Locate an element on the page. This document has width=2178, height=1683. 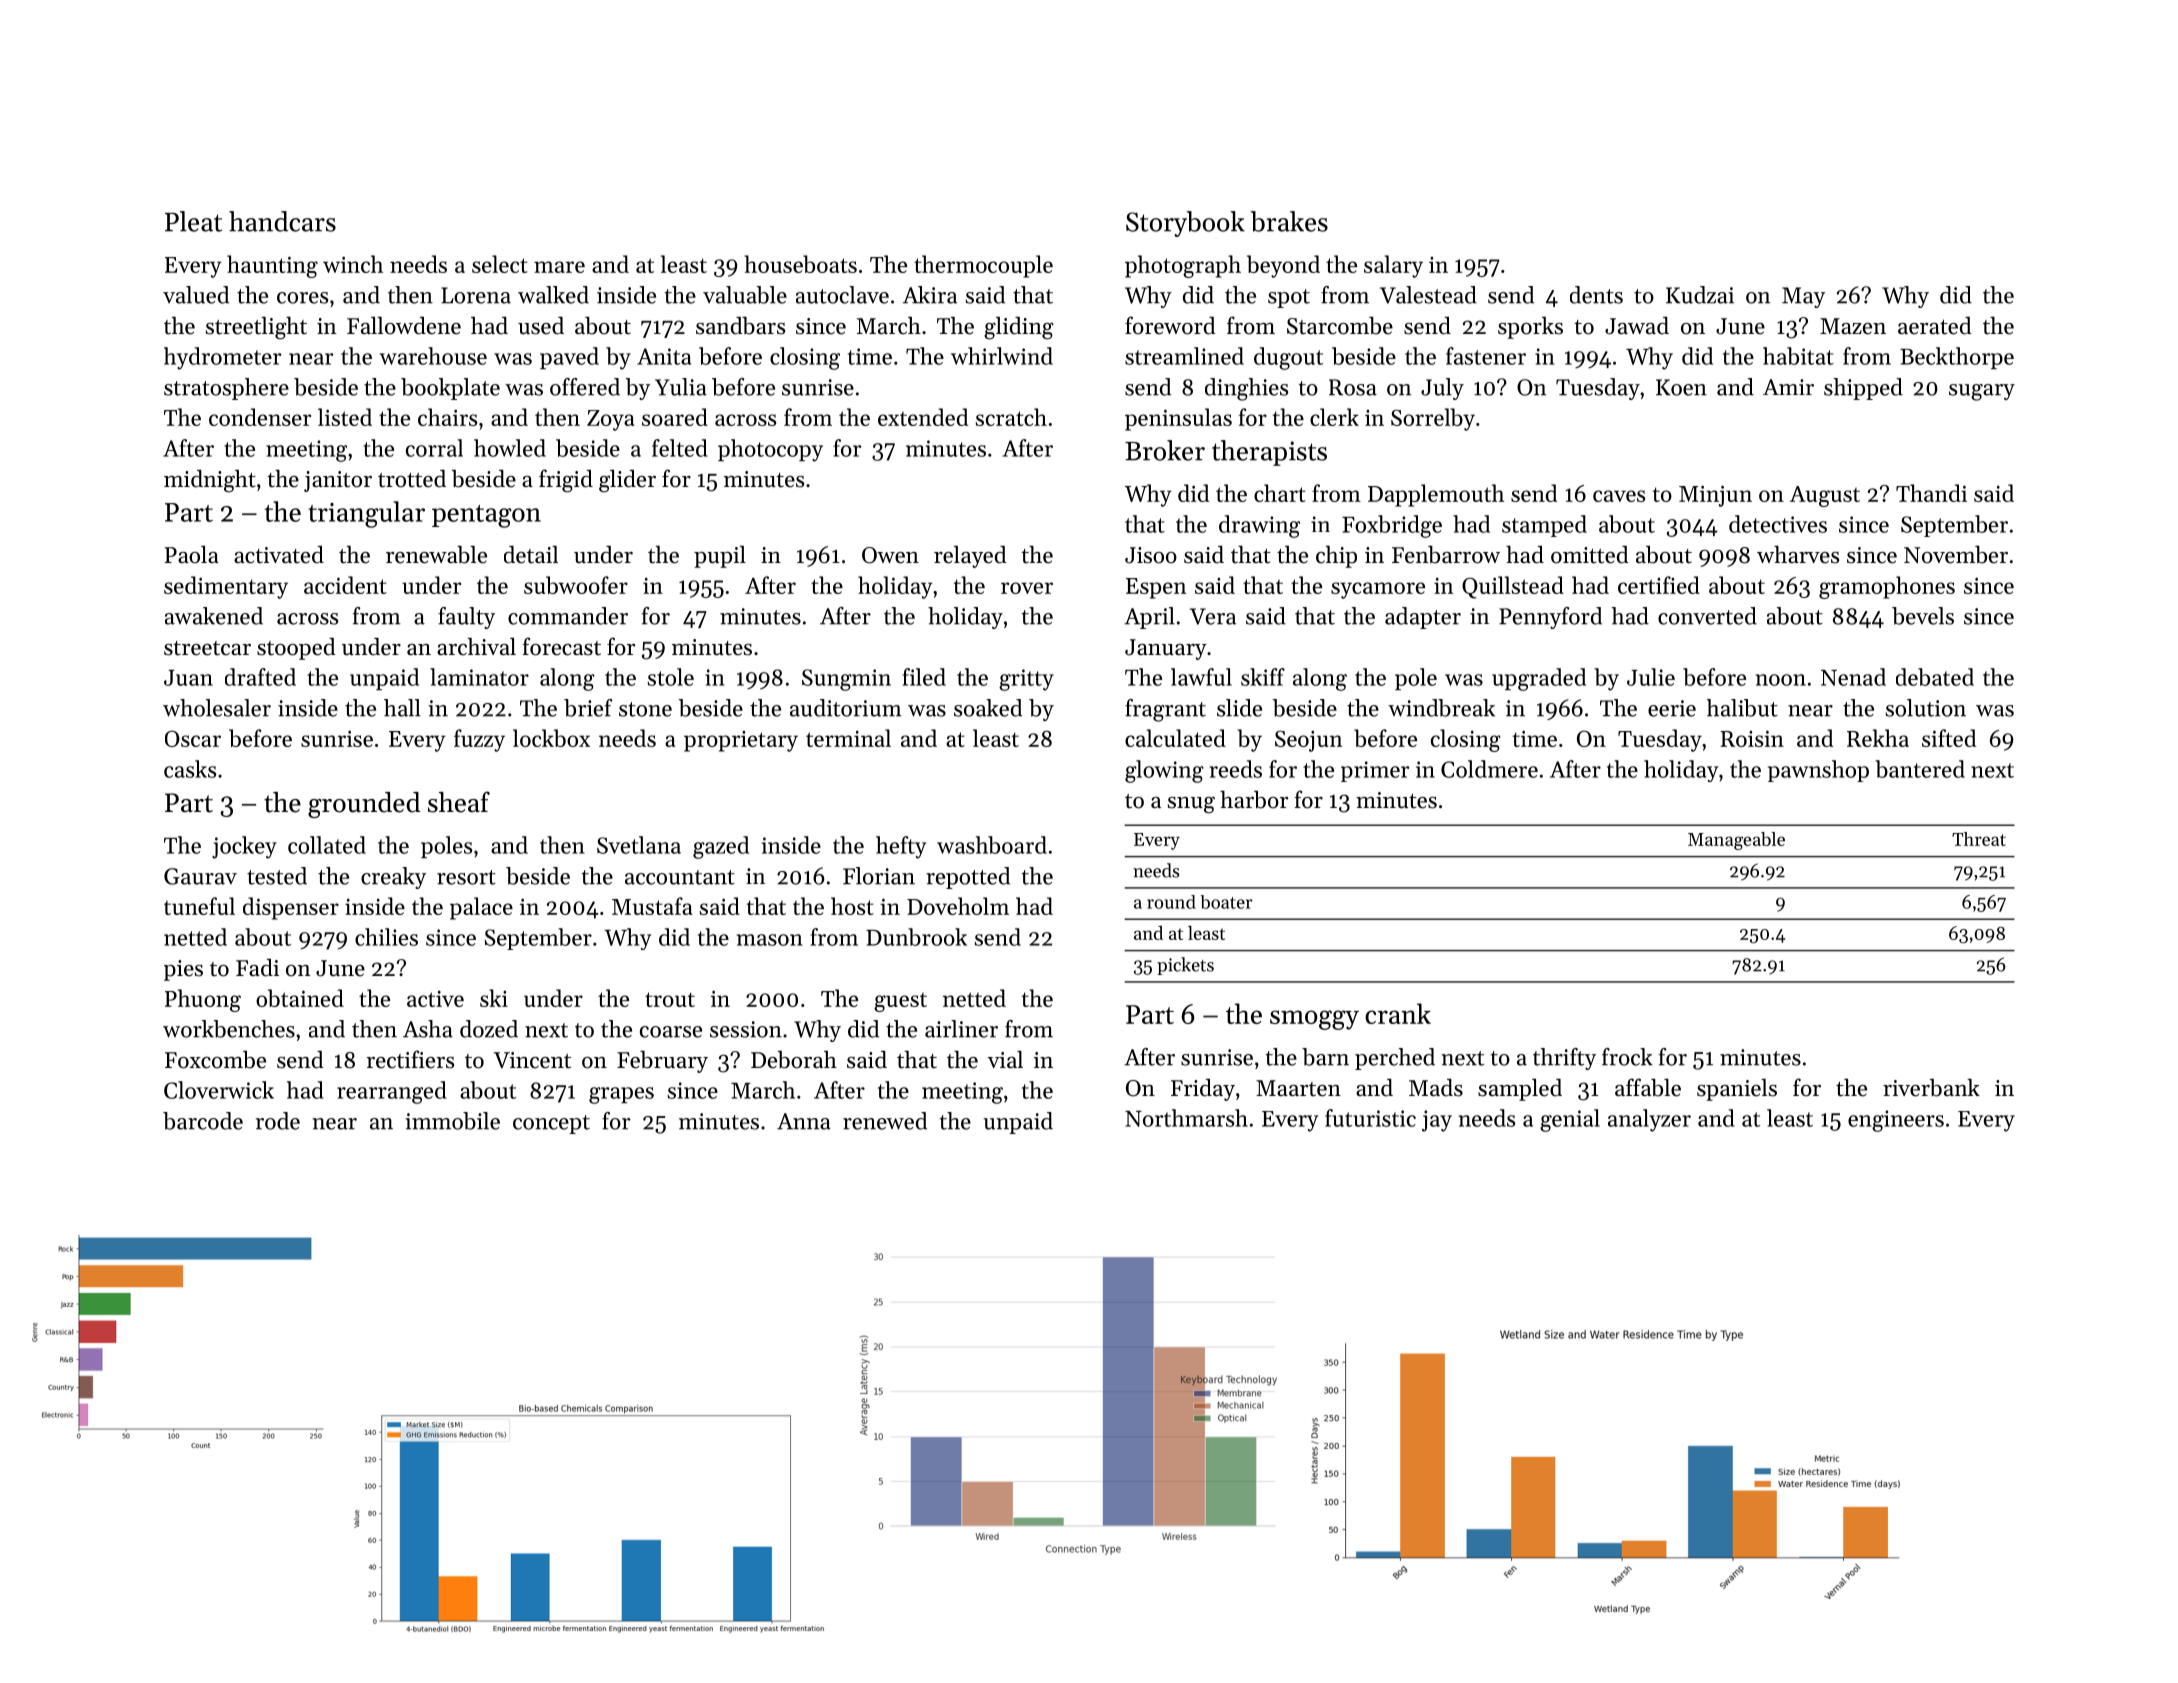
mason is located at coordinates (770, 940).
